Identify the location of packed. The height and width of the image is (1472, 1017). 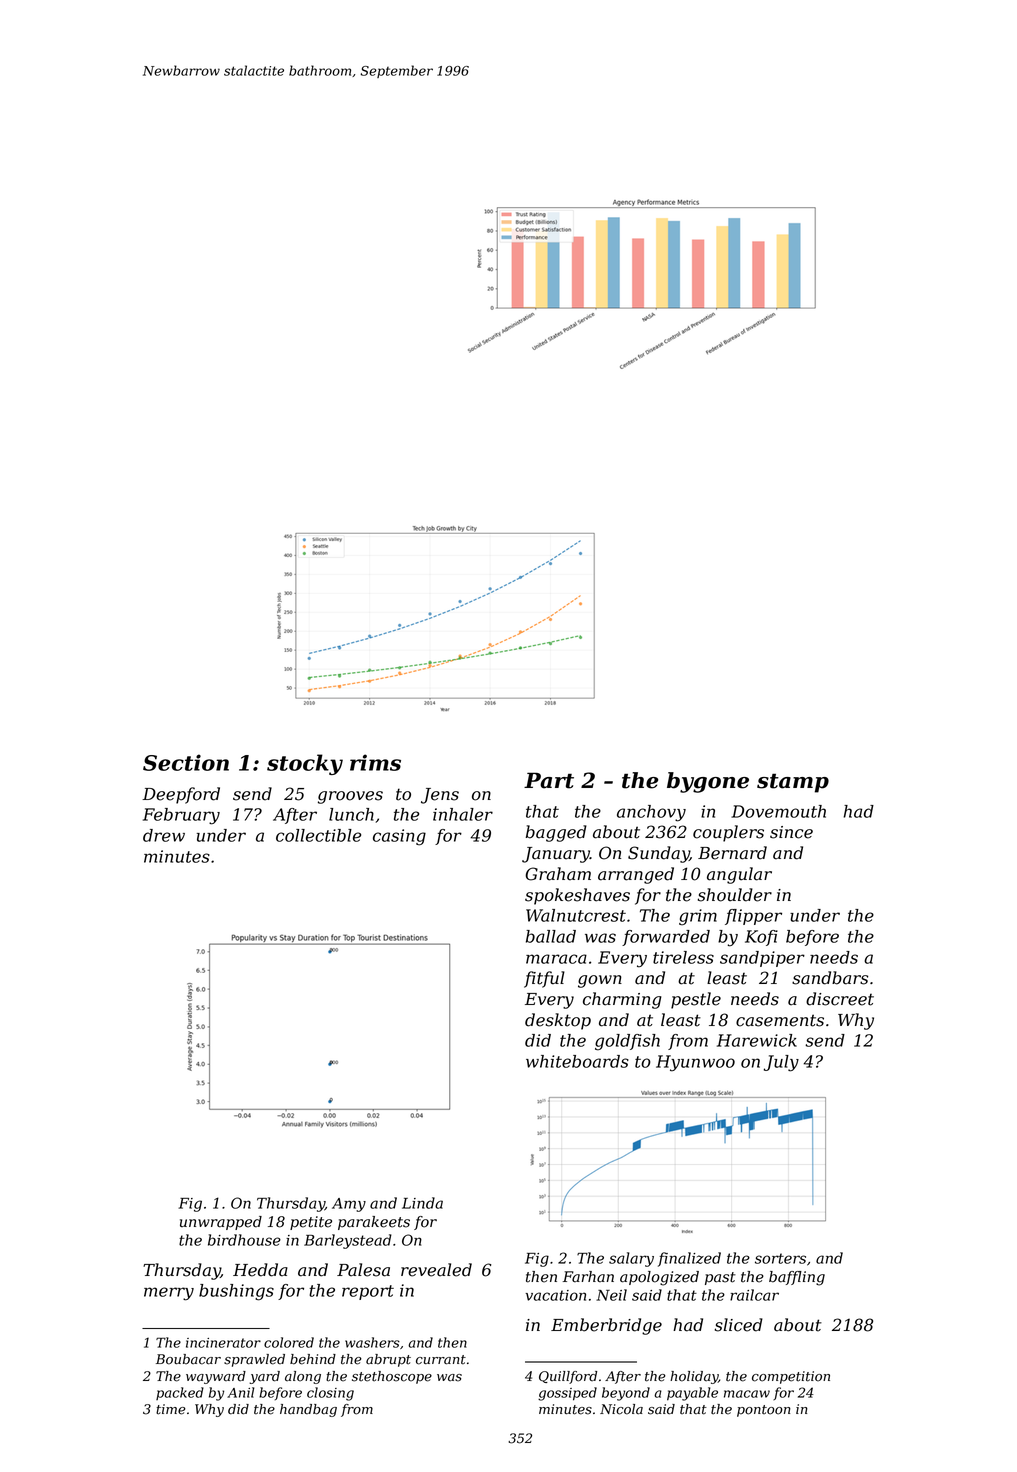
(180, 1393).
